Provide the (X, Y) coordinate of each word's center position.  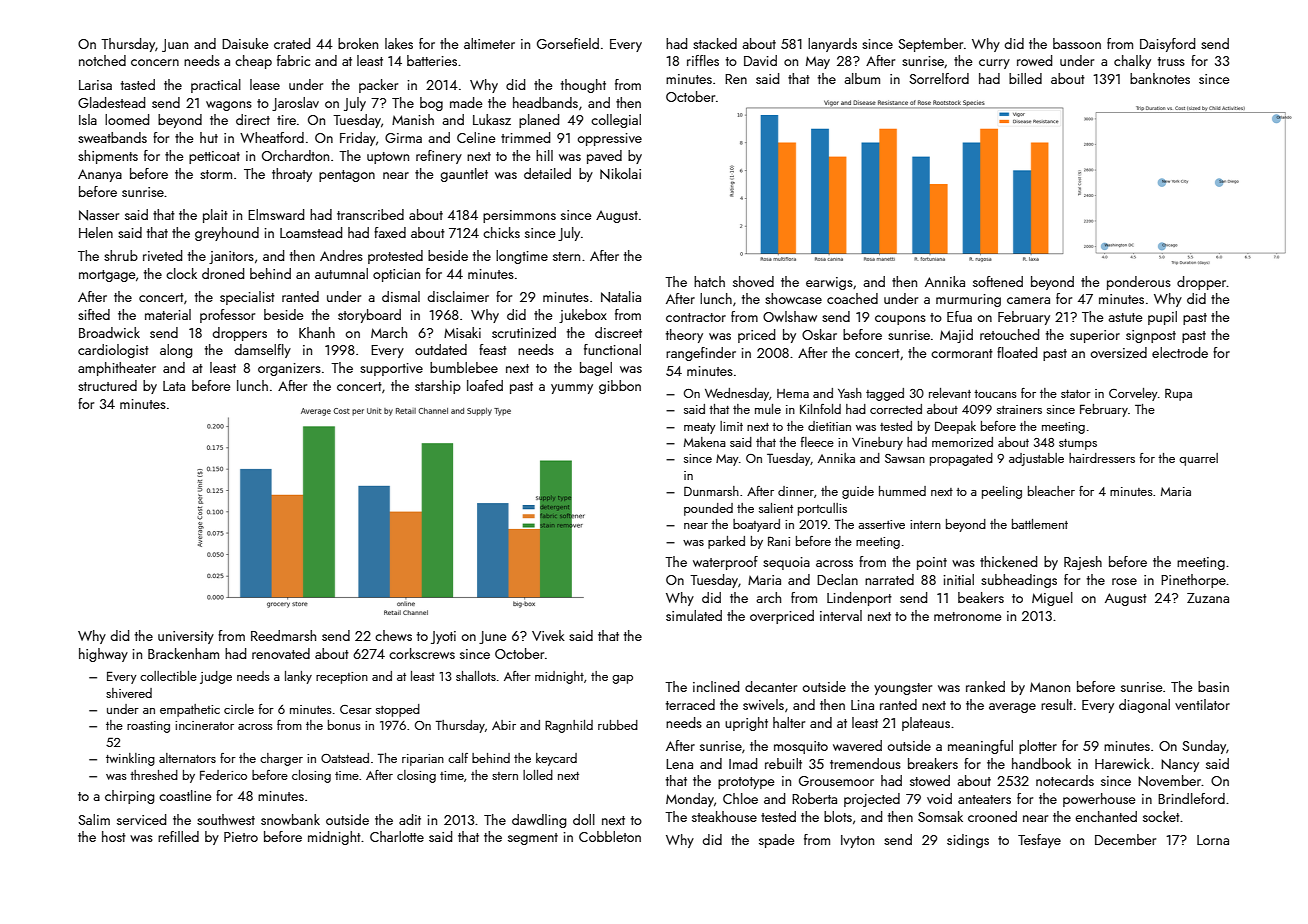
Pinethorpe (1193, 581)
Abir (504, 725)
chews (393, 635)
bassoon (1077, 43)
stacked (715, 43)
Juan (175, 45)
